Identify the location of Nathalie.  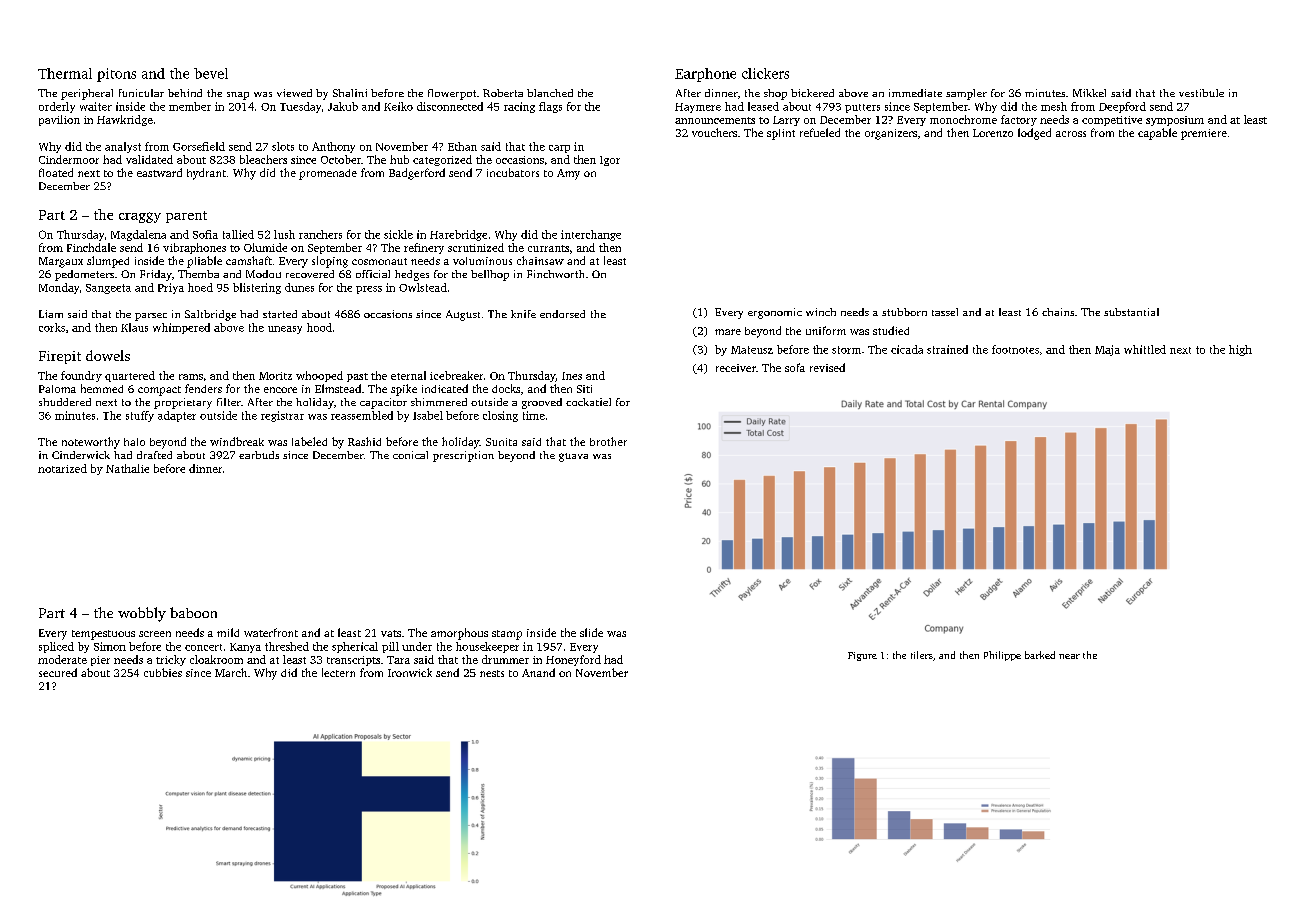
(127, 468).
